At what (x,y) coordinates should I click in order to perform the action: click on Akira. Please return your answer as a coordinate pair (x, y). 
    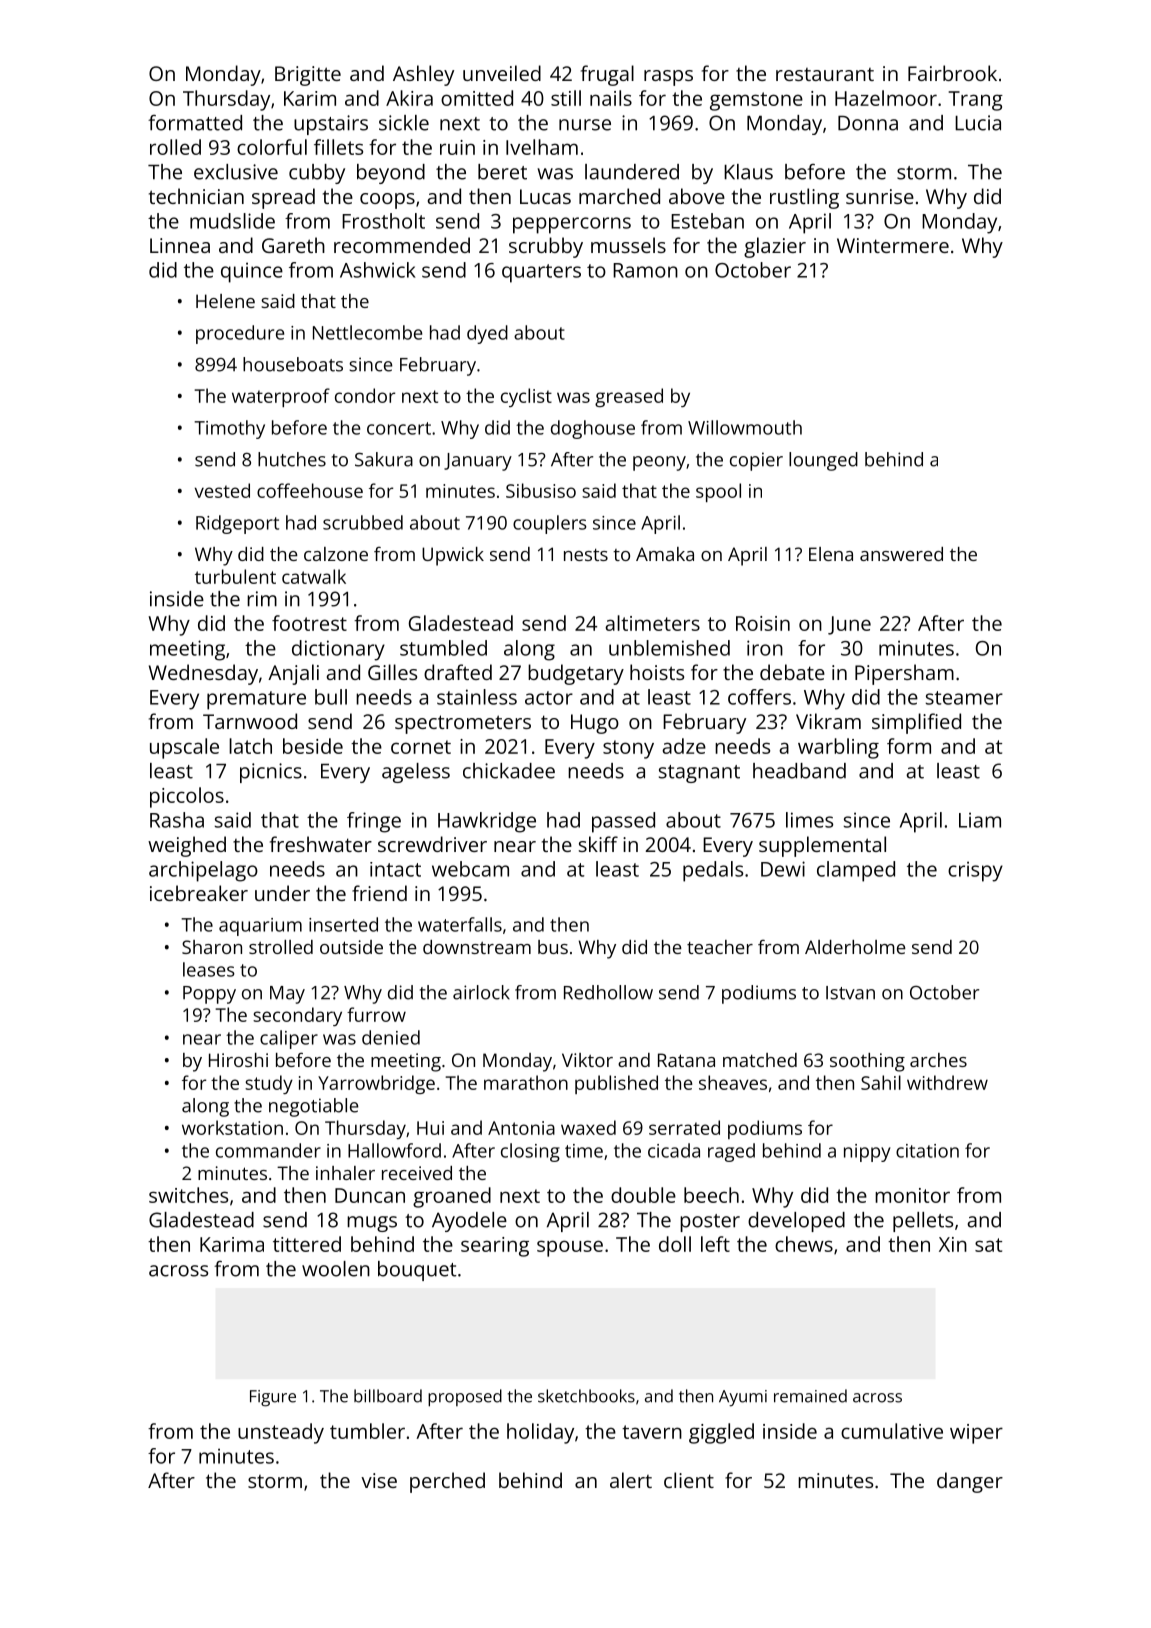
    Looking at the image, I should click on (409, 98).
